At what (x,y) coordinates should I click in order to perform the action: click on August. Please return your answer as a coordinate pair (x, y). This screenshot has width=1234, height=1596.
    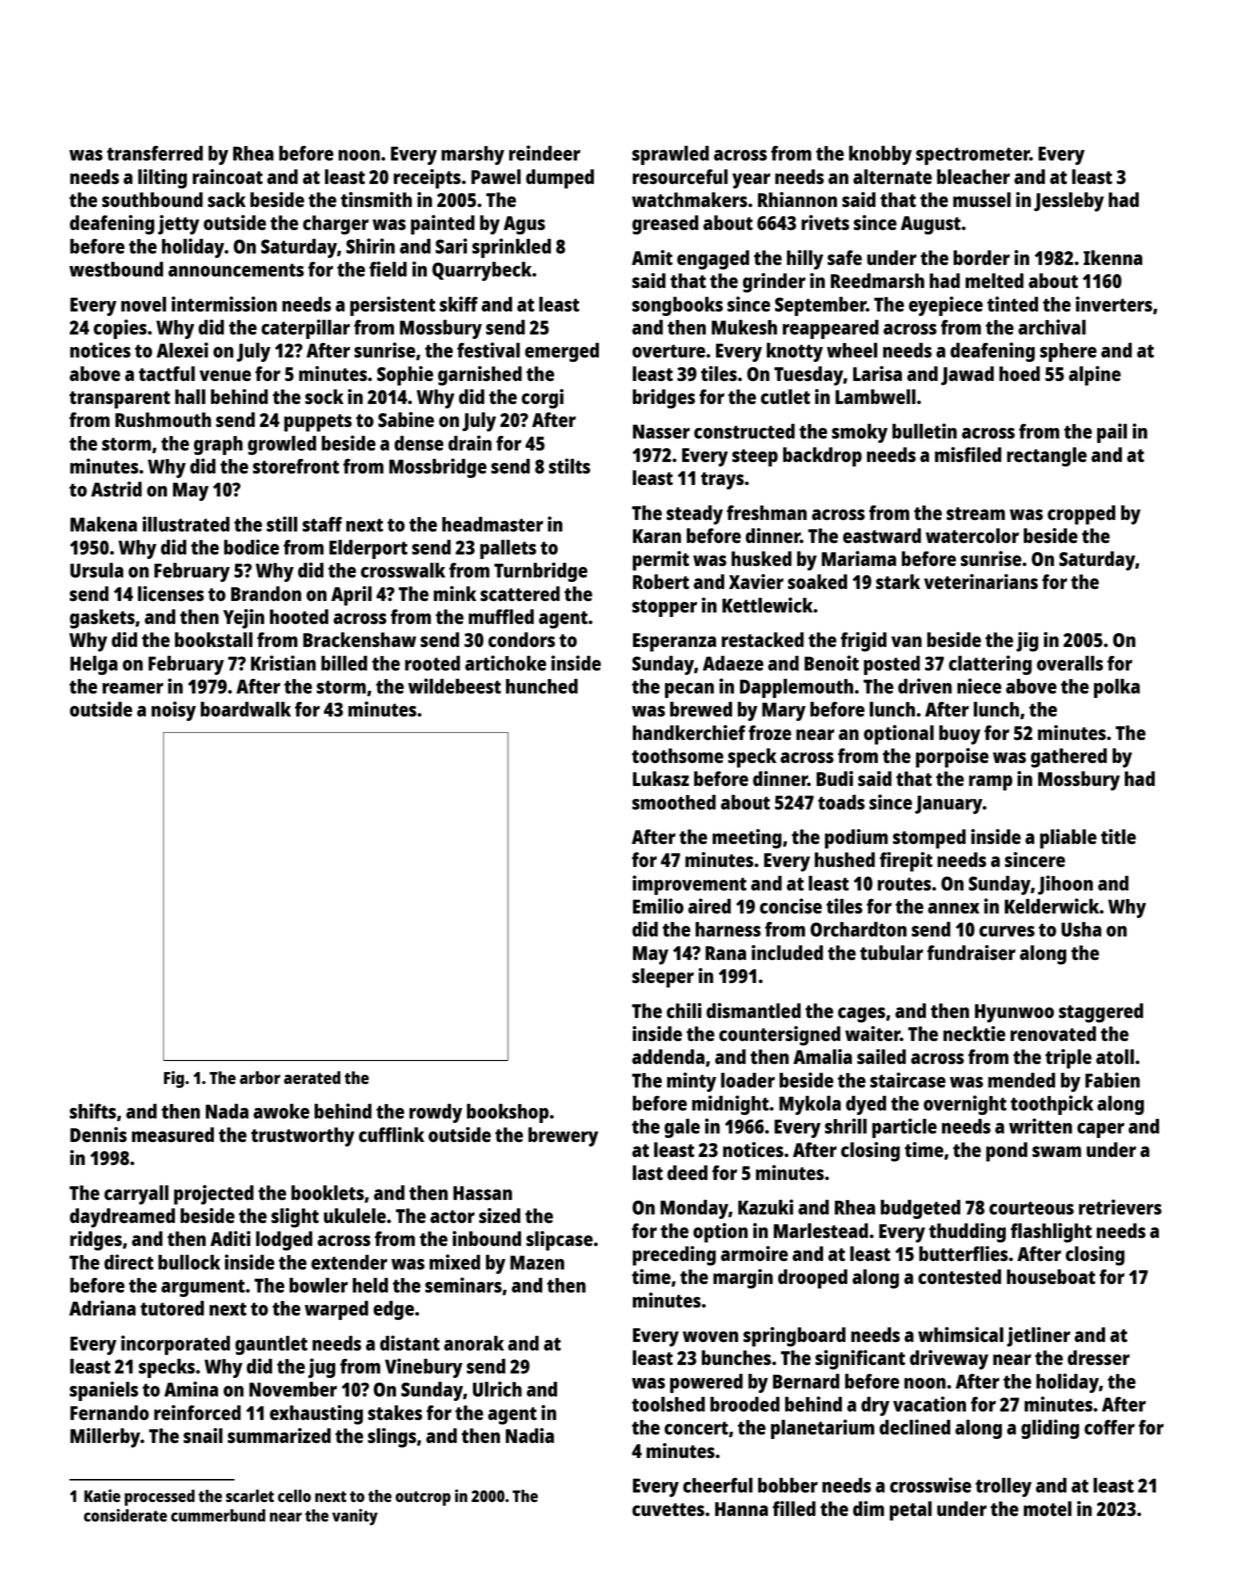
    Looking at the image, I should click on (931, 225).
